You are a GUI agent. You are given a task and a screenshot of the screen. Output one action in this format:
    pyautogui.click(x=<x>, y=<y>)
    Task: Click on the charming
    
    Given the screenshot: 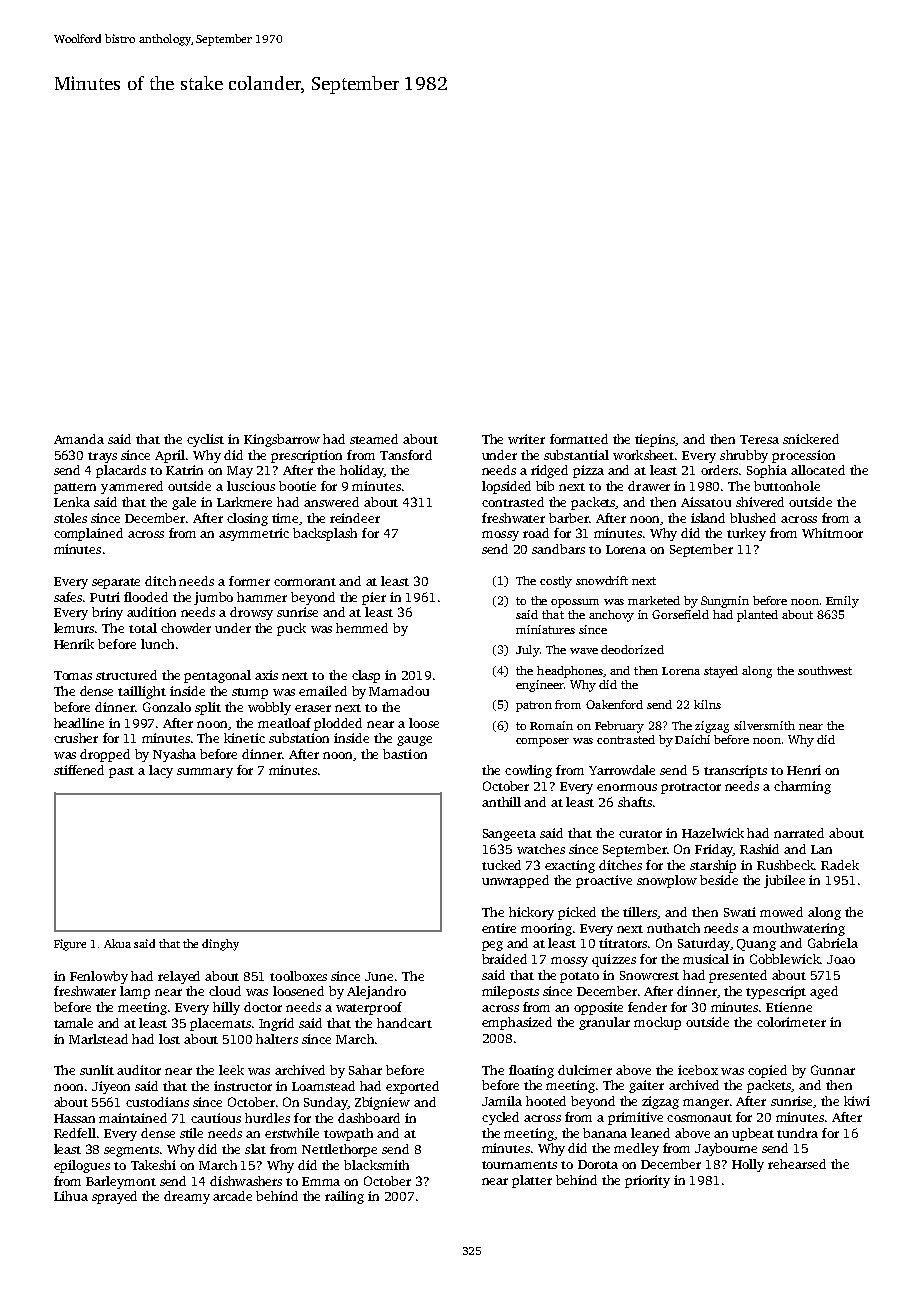 What is the action you would take?
    pyautogui.click(x=802, y=787)
